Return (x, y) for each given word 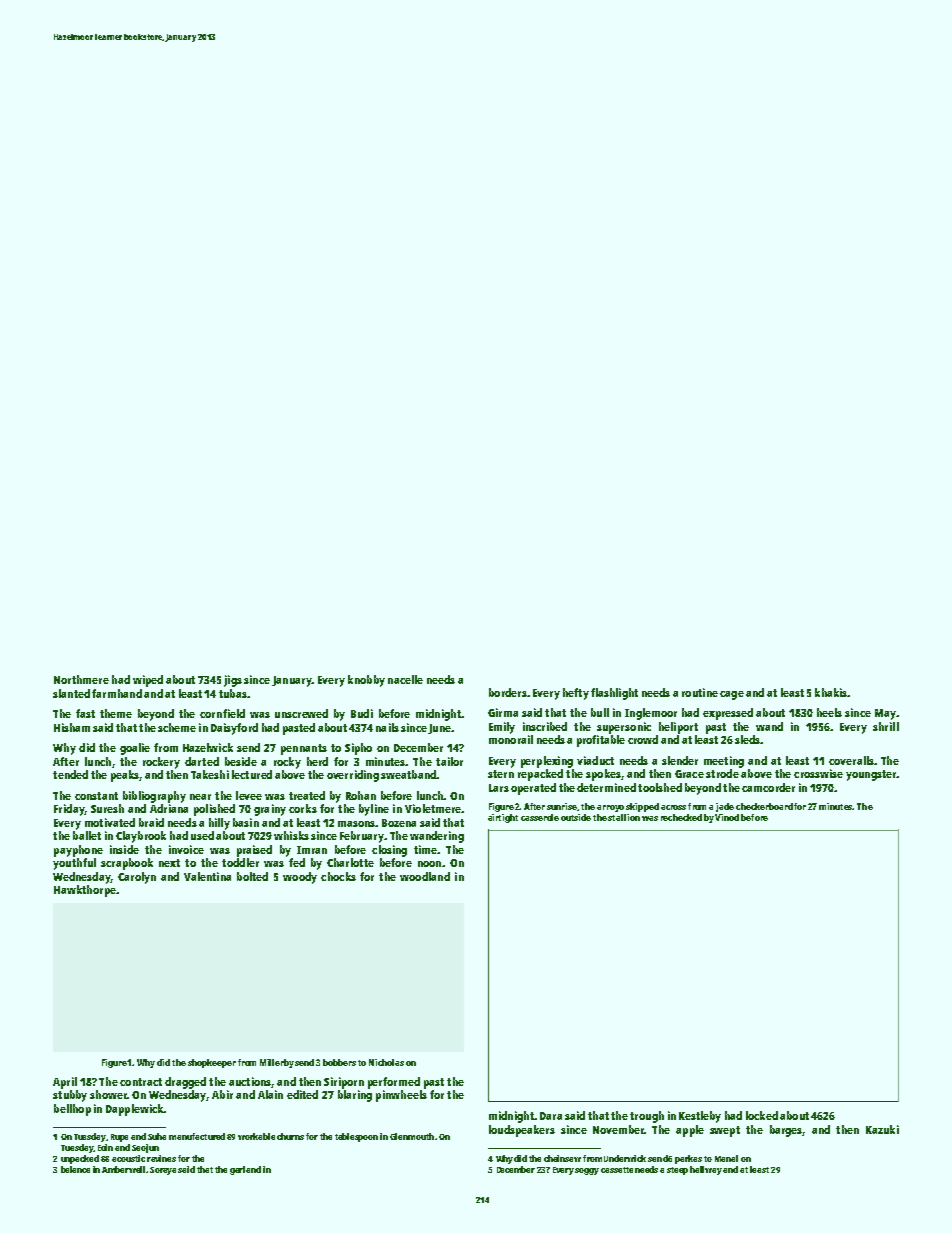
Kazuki (882, 1129)
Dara (551, 1116)
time (425, 849)
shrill (886, 726)
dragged (185, 1083)
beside (241, 761)
